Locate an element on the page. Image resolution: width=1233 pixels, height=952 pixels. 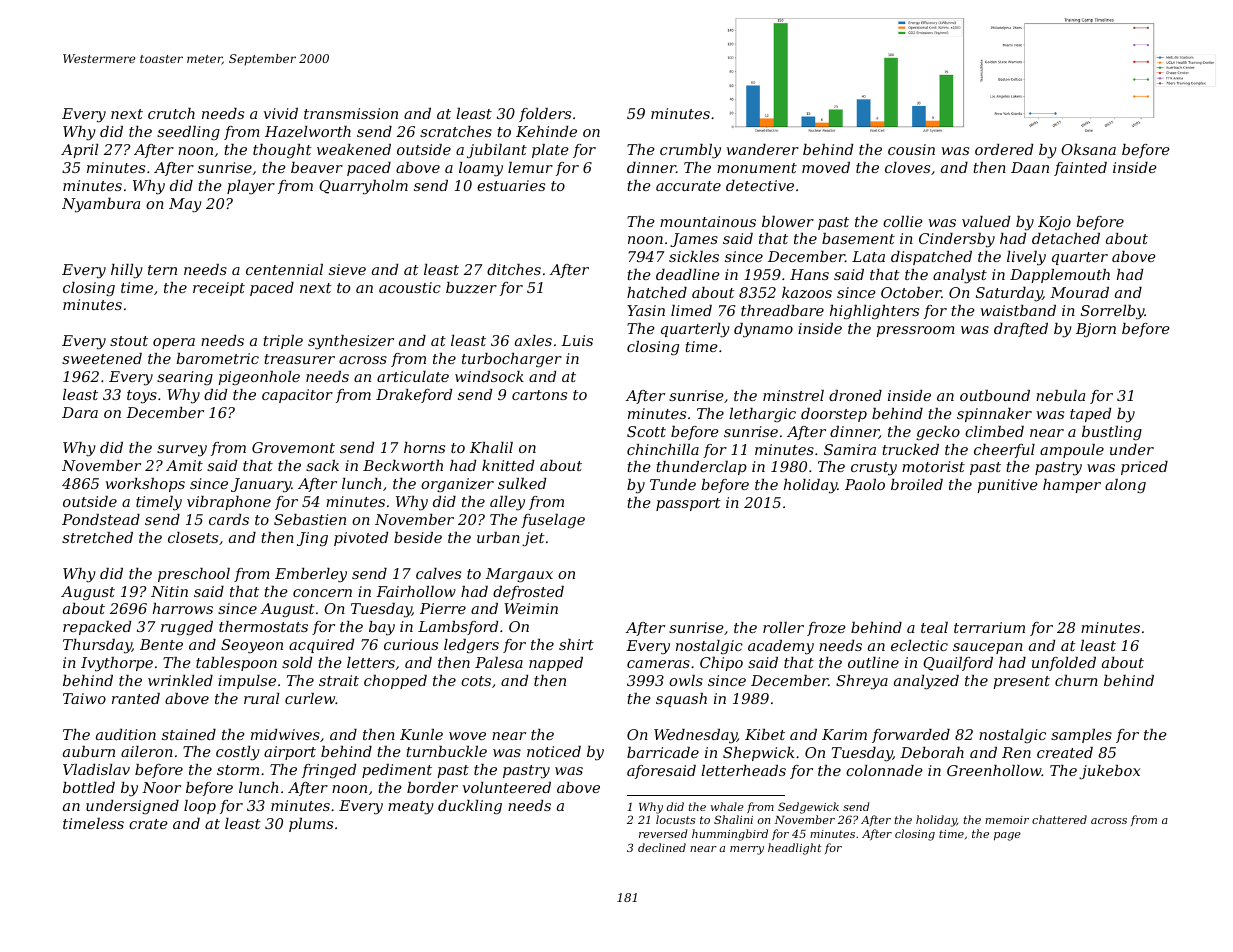
folders is located at coordinates (545, 115).
